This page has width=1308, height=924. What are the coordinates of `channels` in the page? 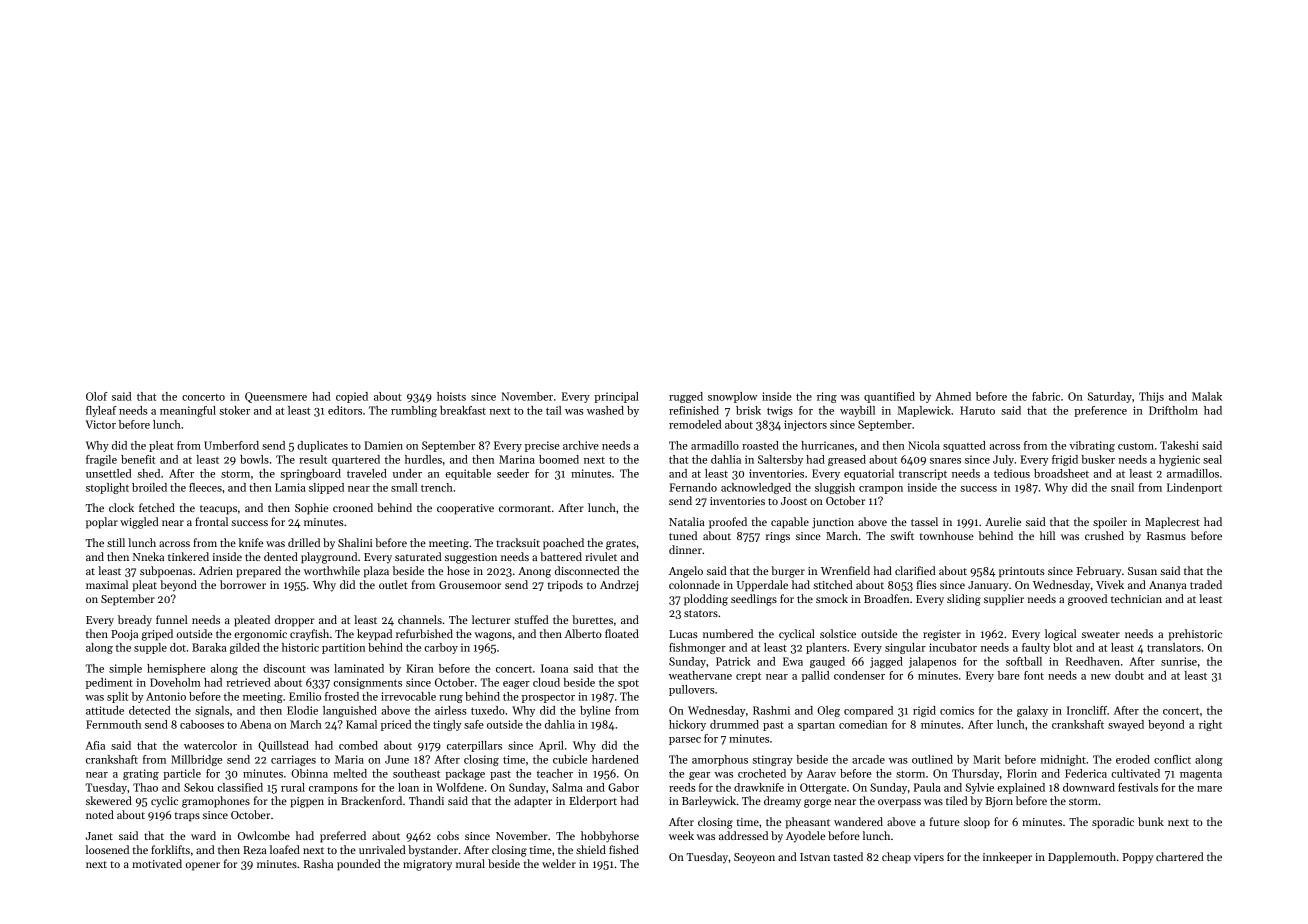 It's located at (420, 619).
